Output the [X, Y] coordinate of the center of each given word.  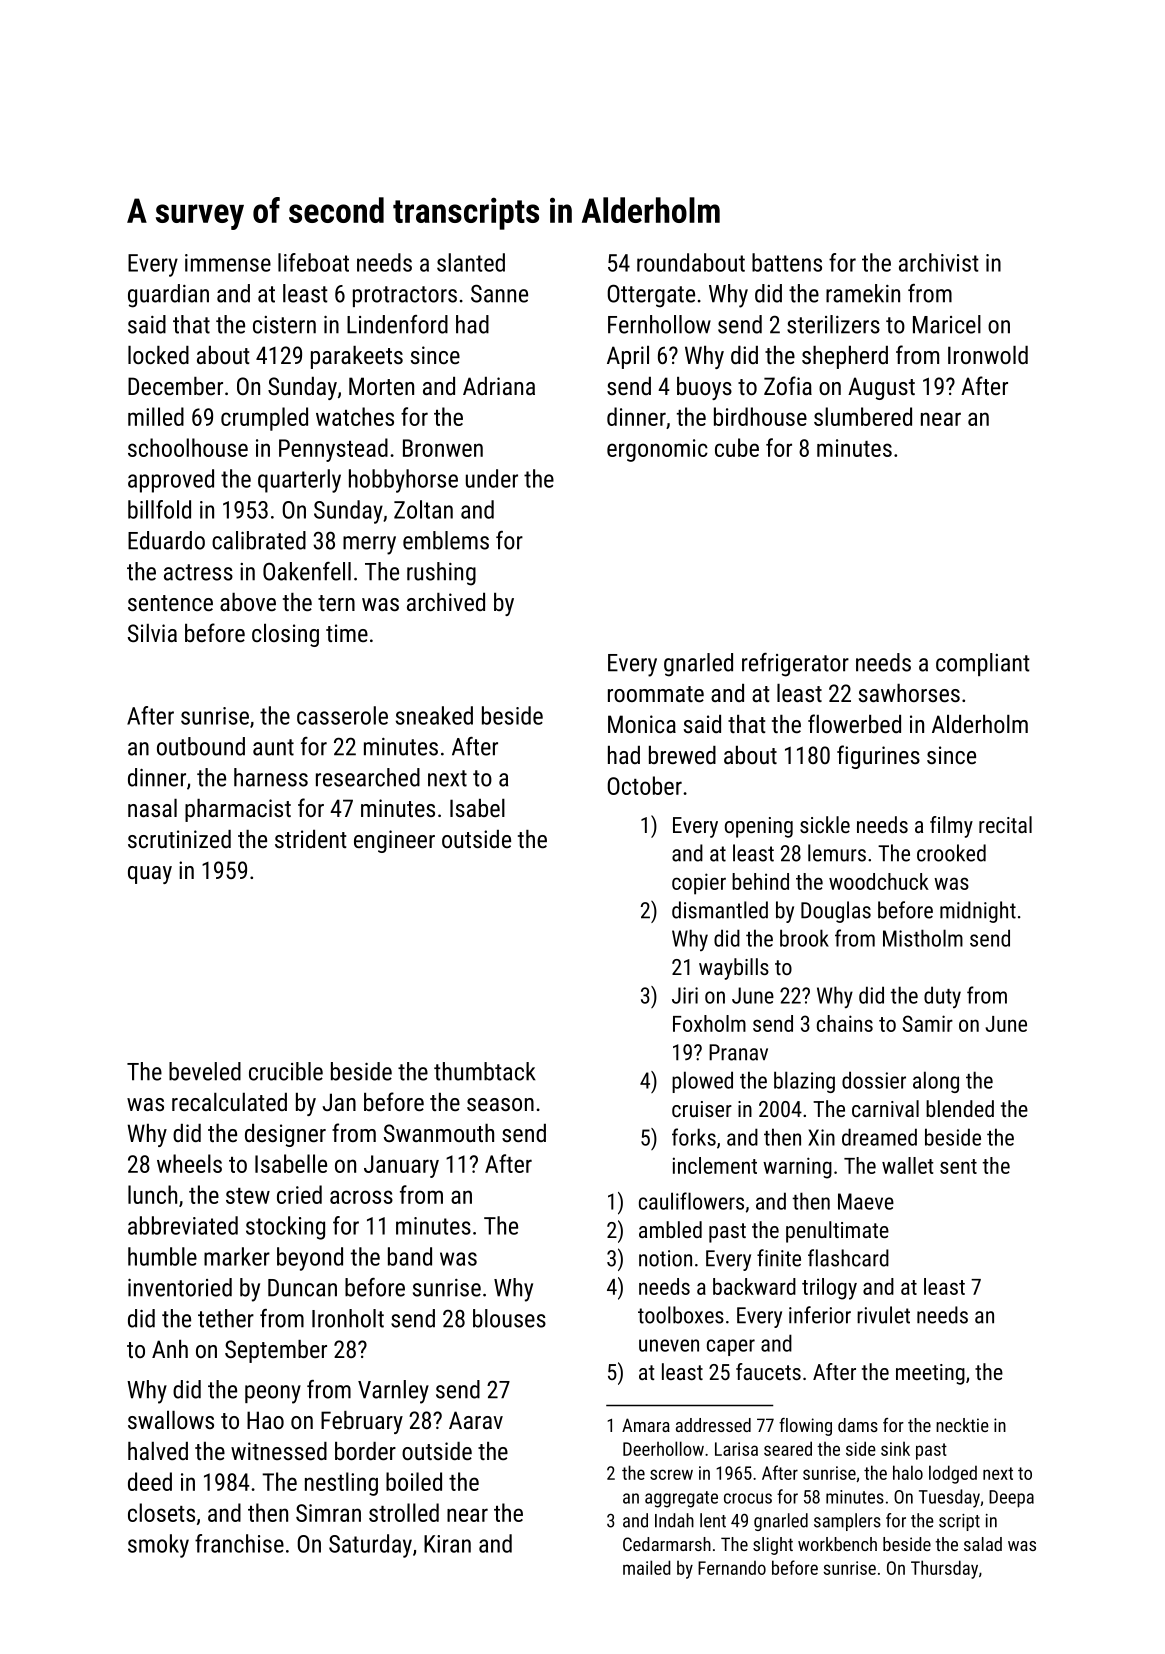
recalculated [229, 1102]
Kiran [447, 1544]
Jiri [685, 995]
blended [960, 1108]
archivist [939, 262]
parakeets [357, 357]
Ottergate [651, 296]
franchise [239, 1543]
